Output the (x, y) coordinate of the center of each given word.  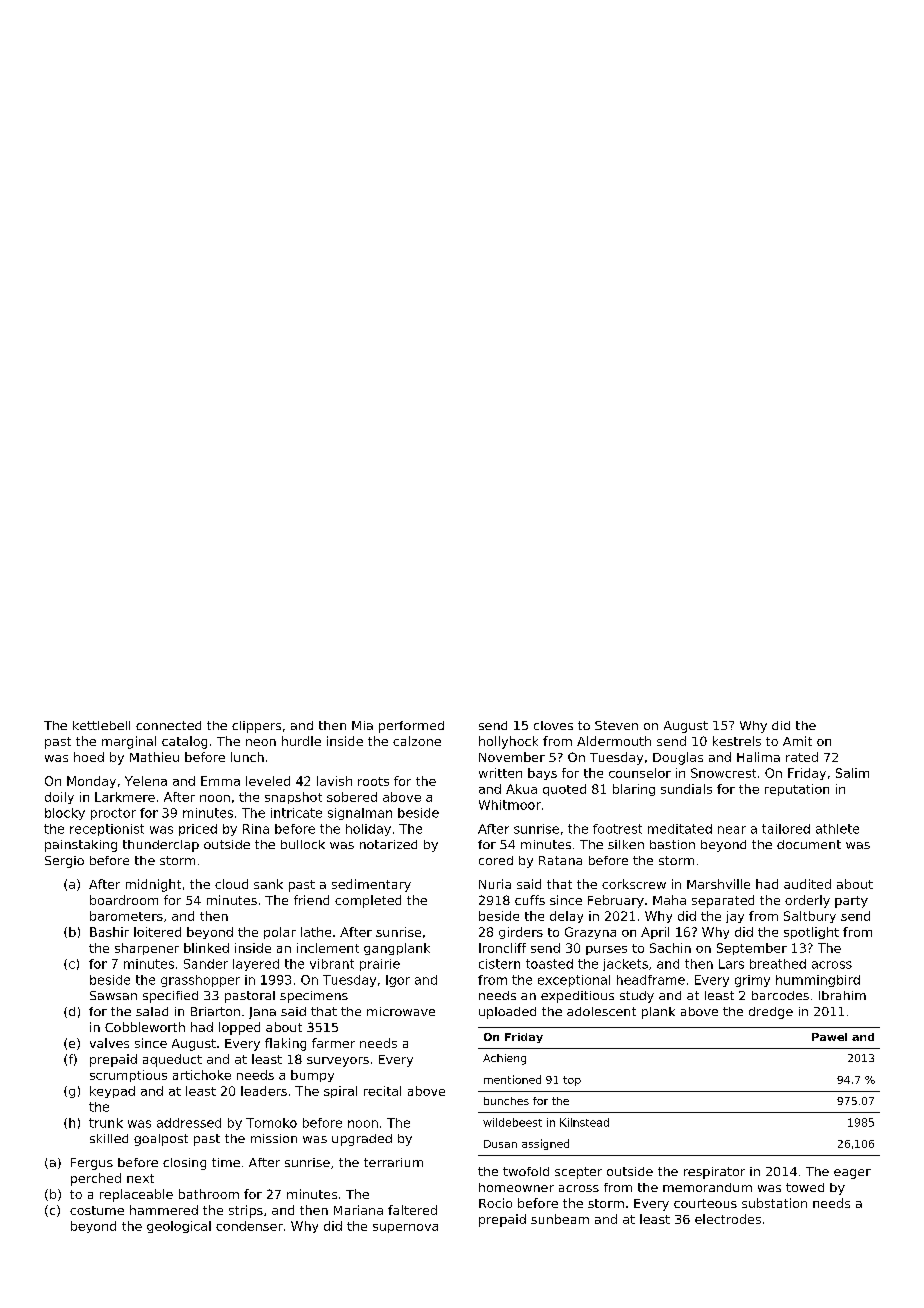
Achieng (504, 1059)
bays (542, 774)
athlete (837, 829)
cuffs (530, 900)
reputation (797, 790)
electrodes (728, 1219)
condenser (249, 1226)
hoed (89, 757)
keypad (112, 1092)
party (851, 902)
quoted (564, 790)
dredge (771, 1013)
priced (198, 830)
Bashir (109, 932)
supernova (405, 1228)
